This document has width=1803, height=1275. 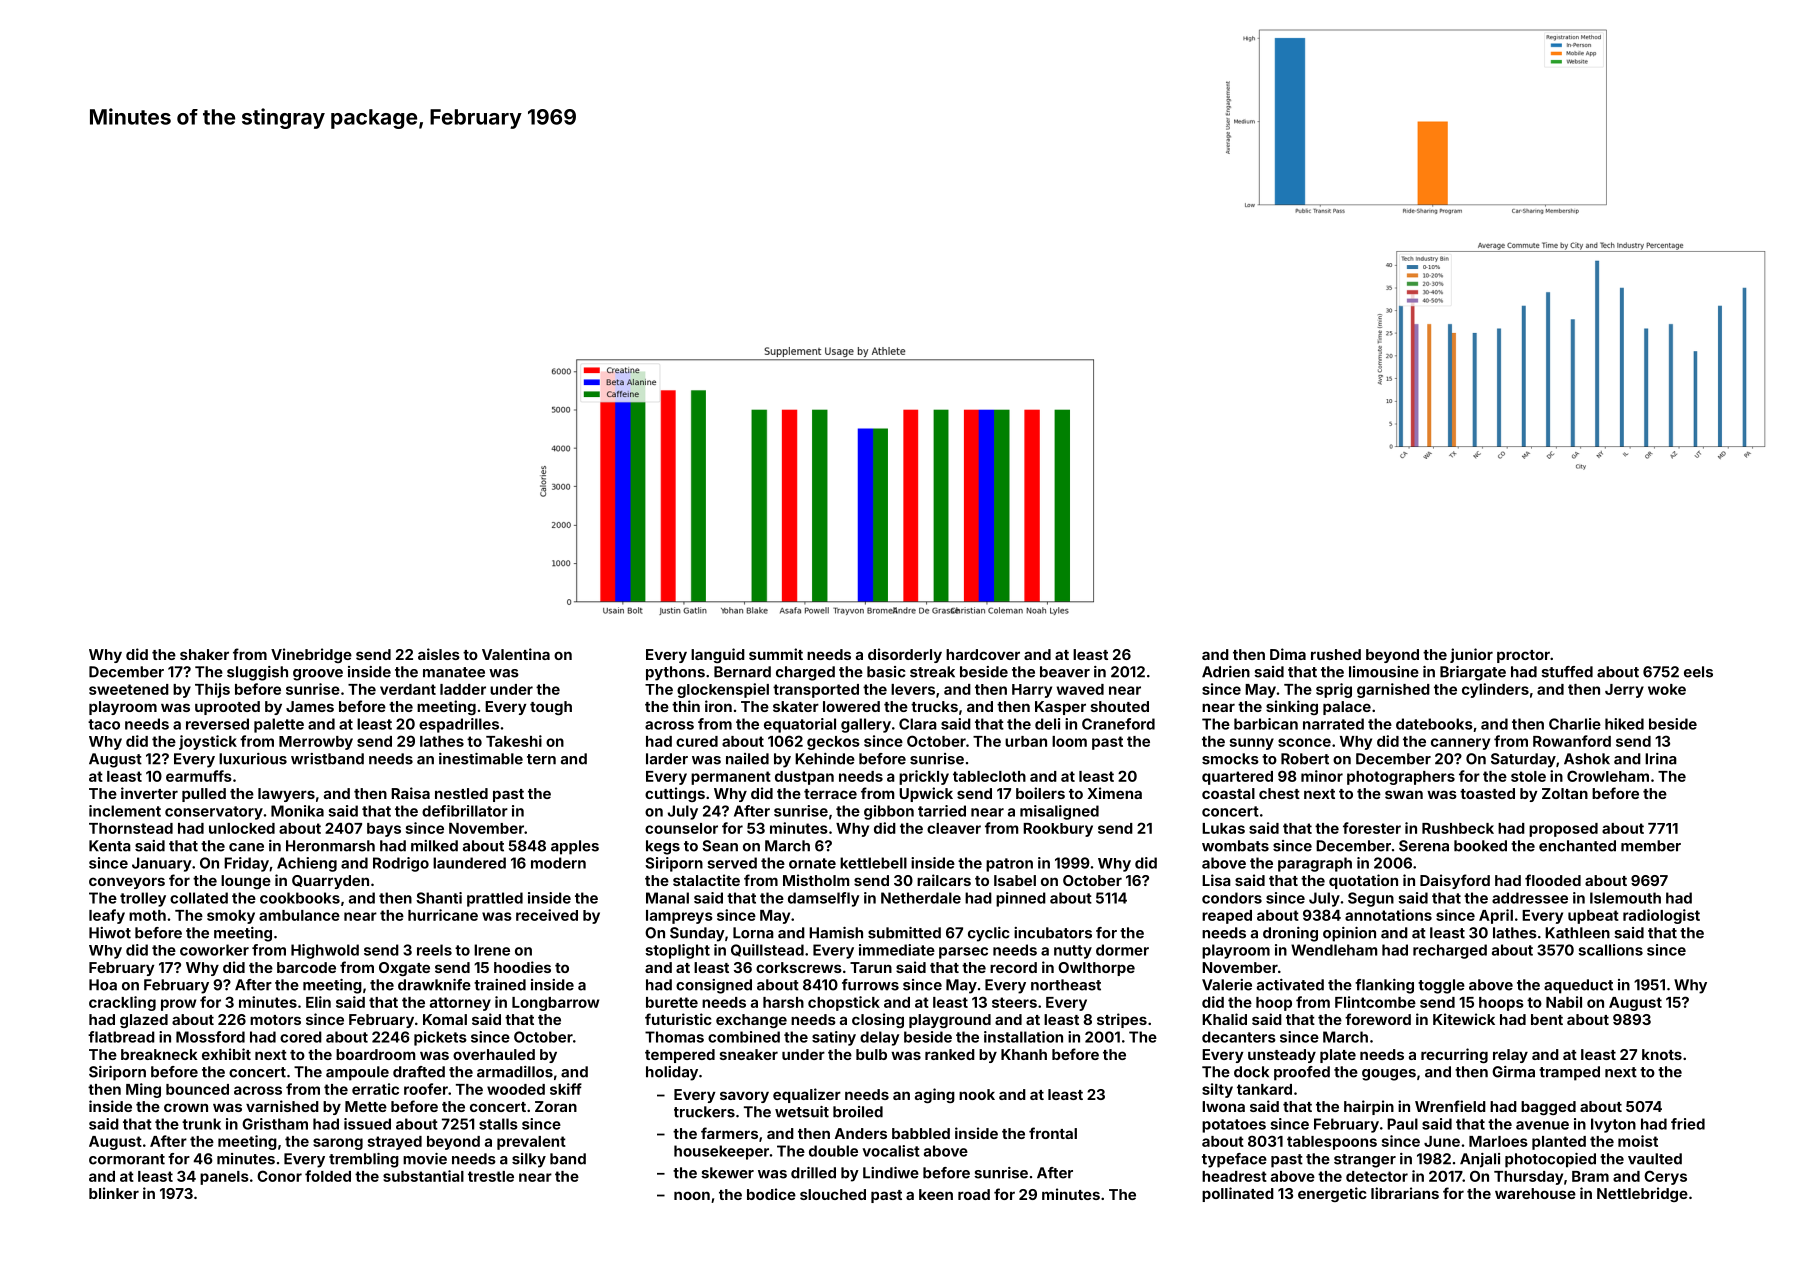 I want to click on Nabil, so click(x=1564, y=1002).
